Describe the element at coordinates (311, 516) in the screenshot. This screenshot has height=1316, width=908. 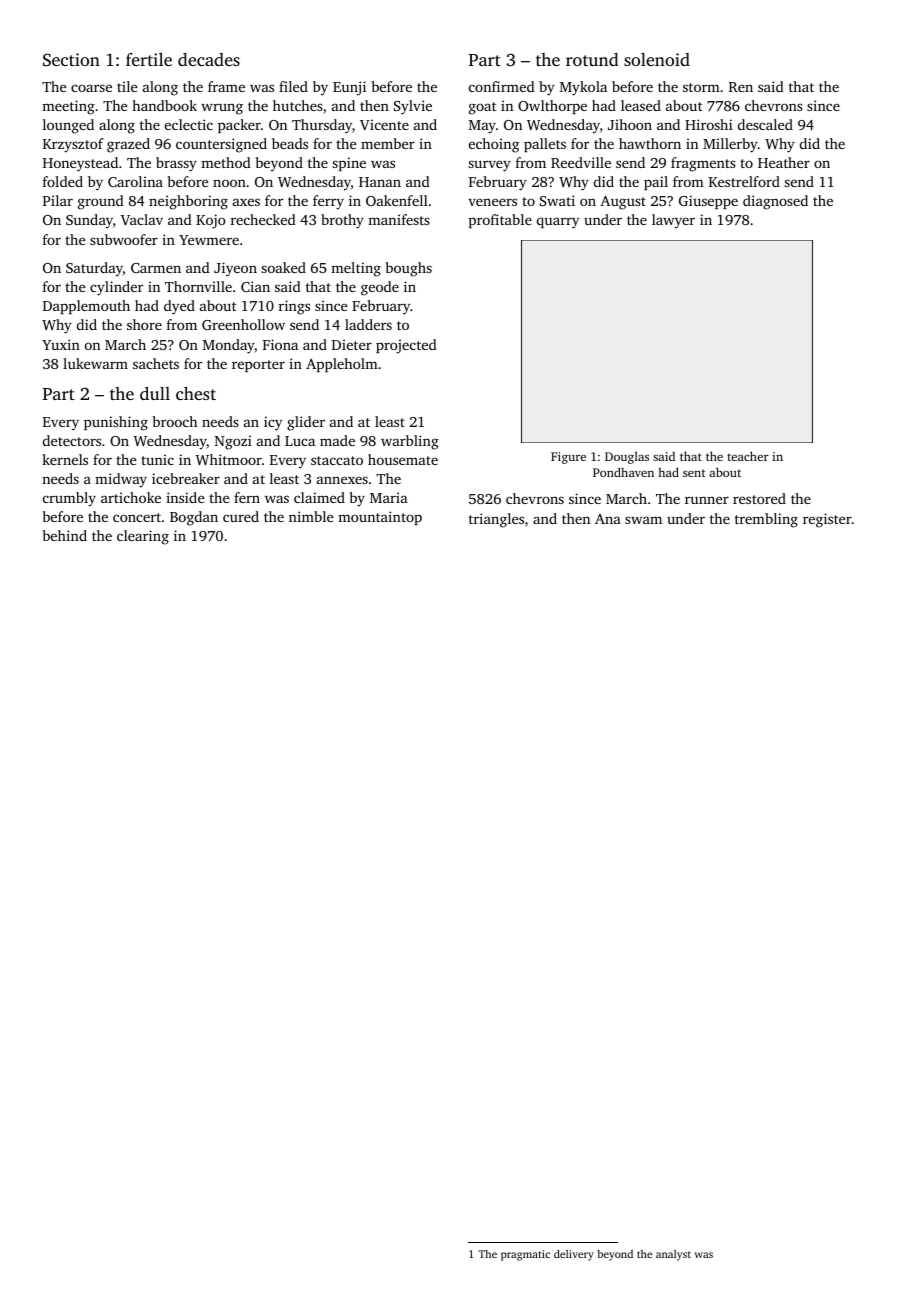
I see `nimble` at that location.
